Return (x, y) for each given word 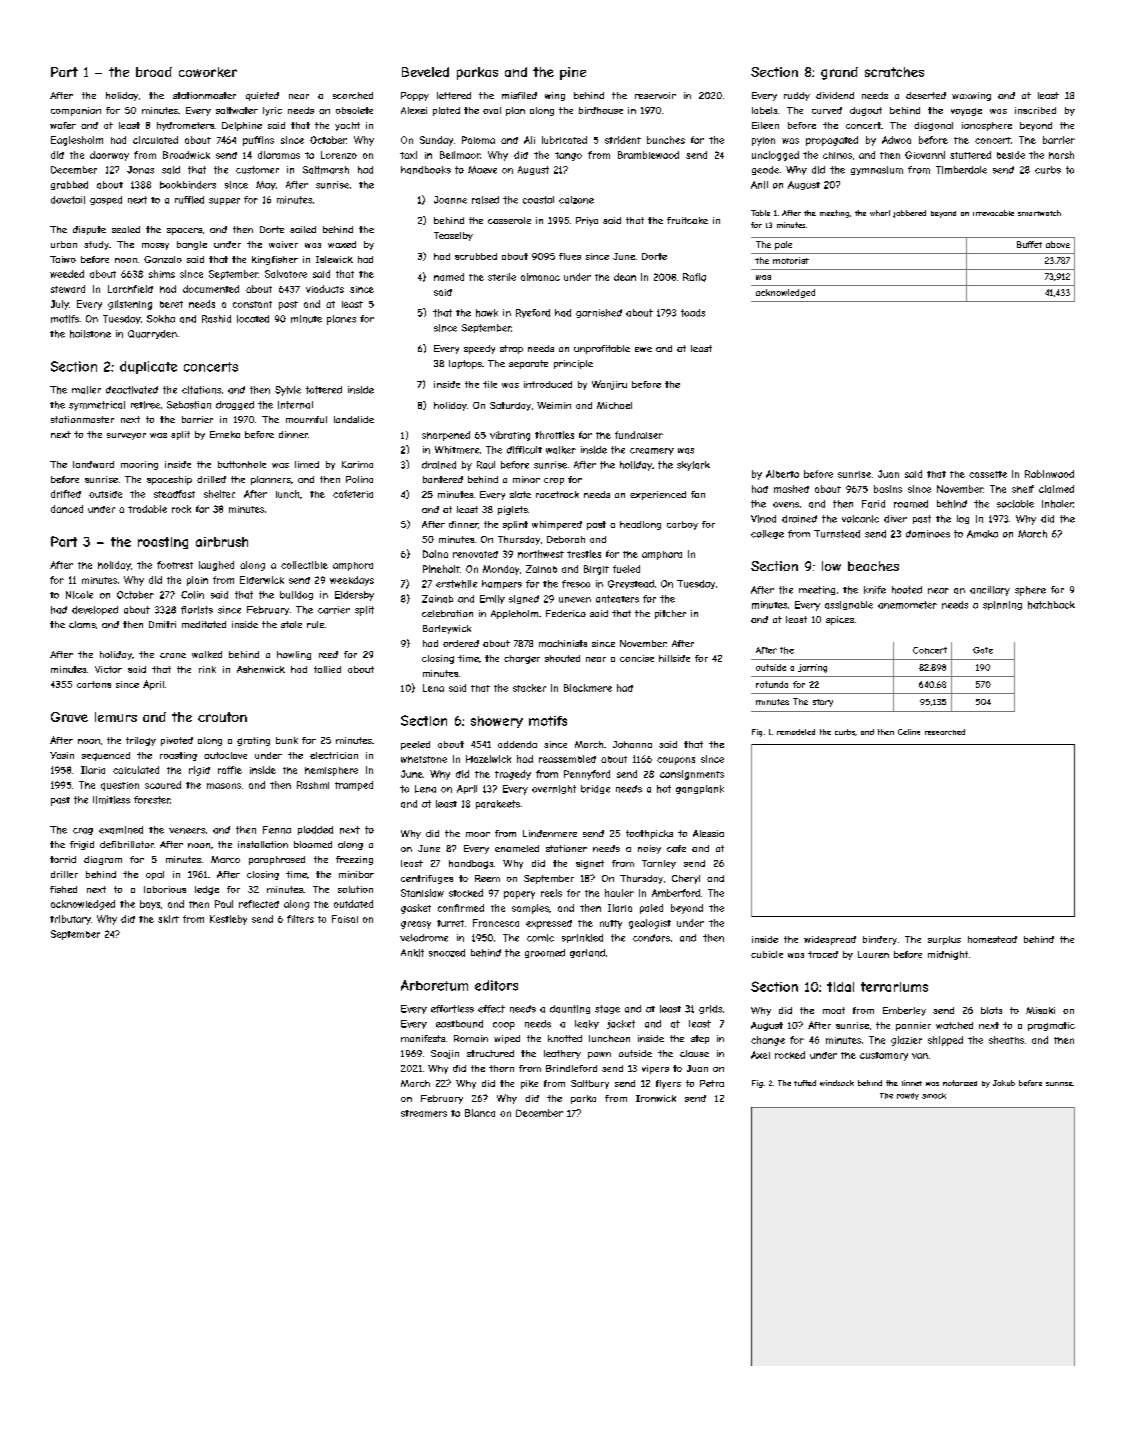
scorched (353, 95)
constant (252, 304)
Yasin (62, 755)
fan (698, 494)
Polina (359, 479)
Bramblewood (648, 155)
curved (827, 110)
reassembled (567, 759)
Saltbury (590, 1084)
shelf (1023, 489)
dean (625, 277)
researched (945, 732)
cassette (988, 474)
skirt (168, 919)
